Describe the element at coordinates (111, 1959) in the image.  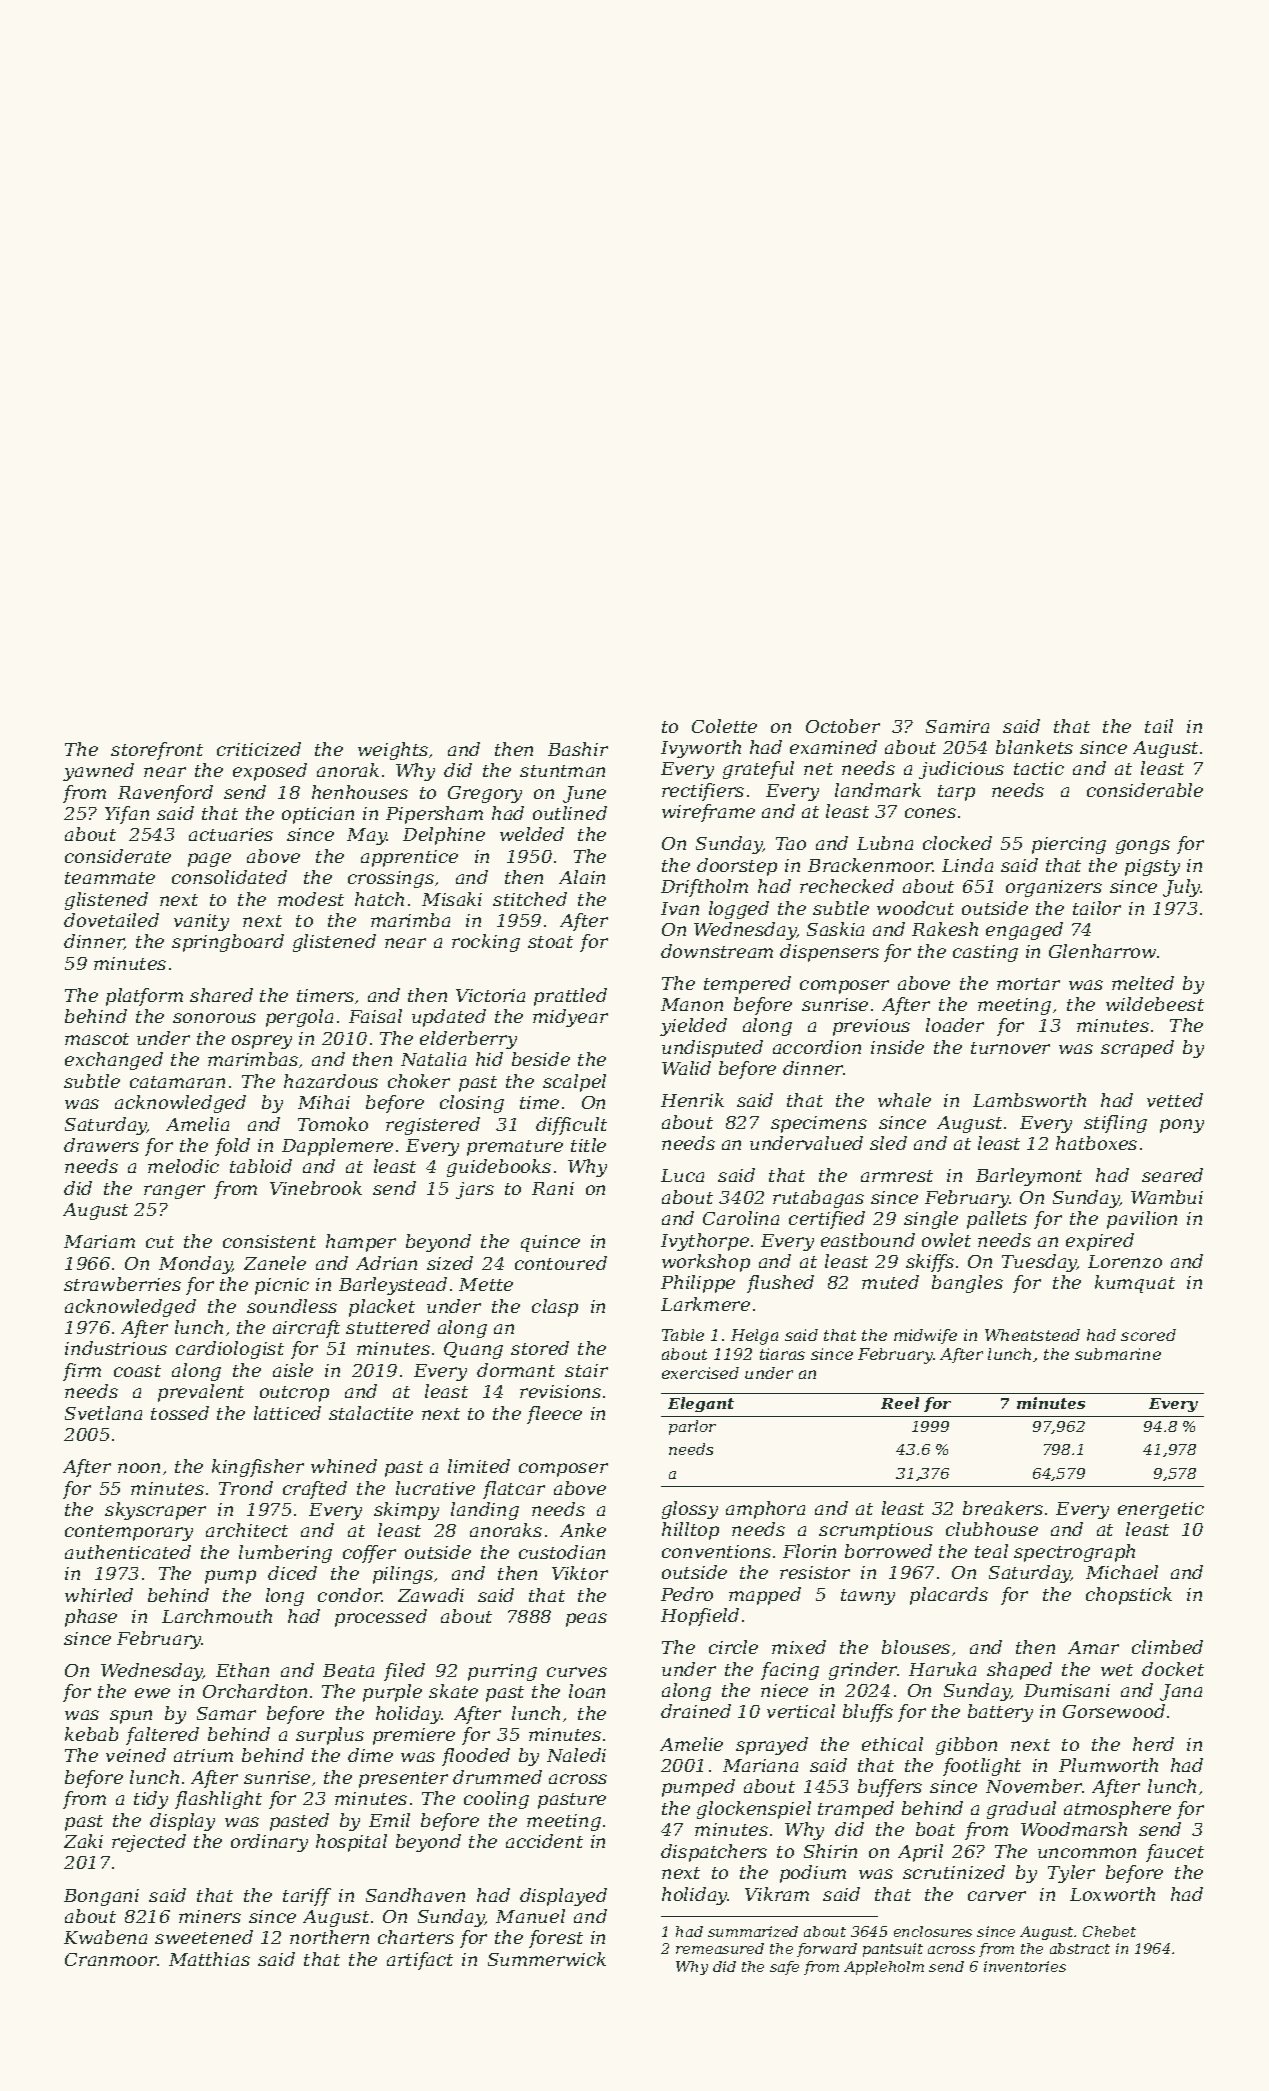
I see `Cranmoor` at that location.
